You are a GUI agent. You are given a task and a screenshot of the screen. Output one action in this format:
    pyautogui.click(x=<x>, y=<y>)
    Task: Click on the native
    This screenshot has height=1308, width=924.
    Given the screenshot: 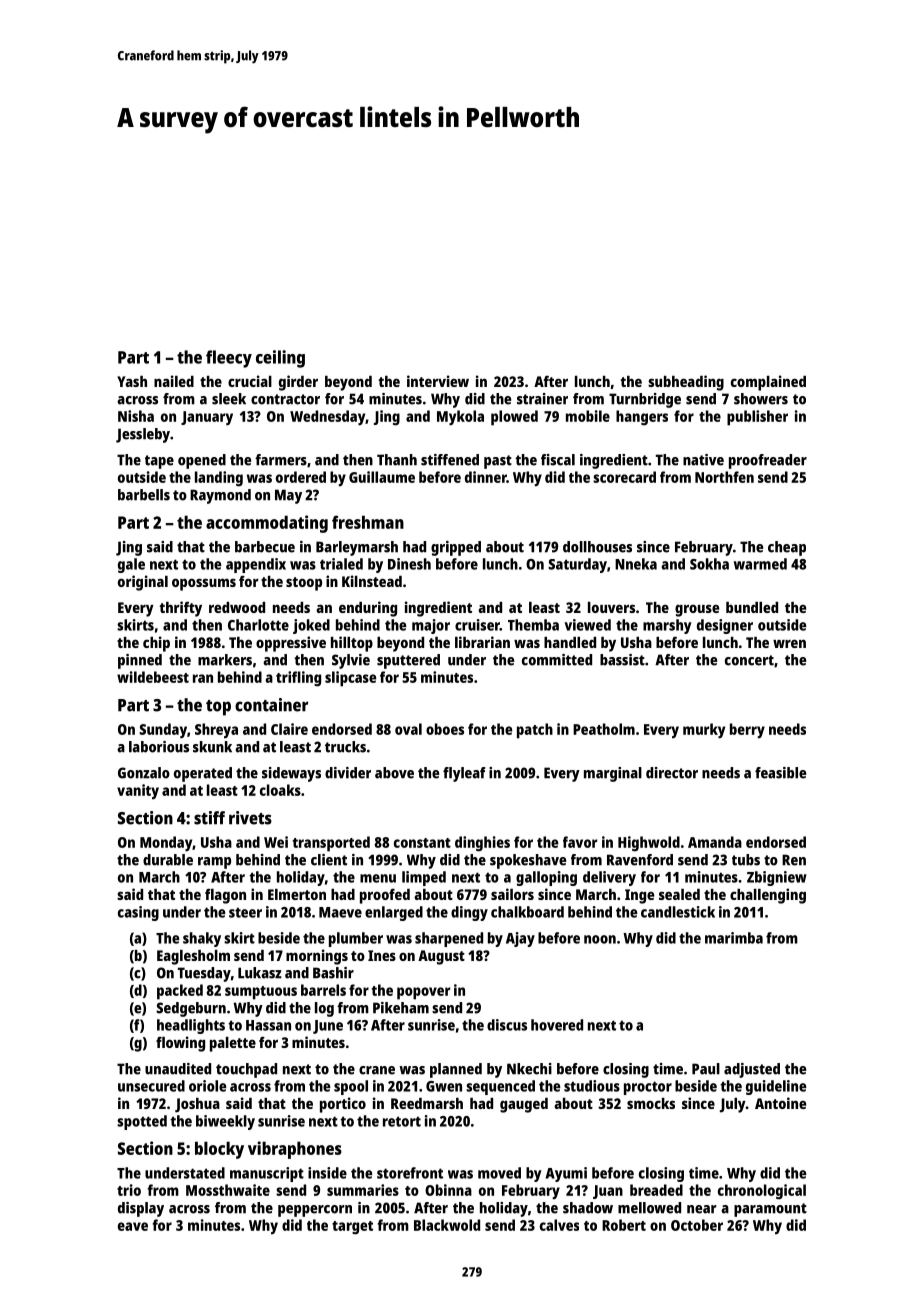 What is the action you would take?
    pyautogui.click(x=703, y=460)
